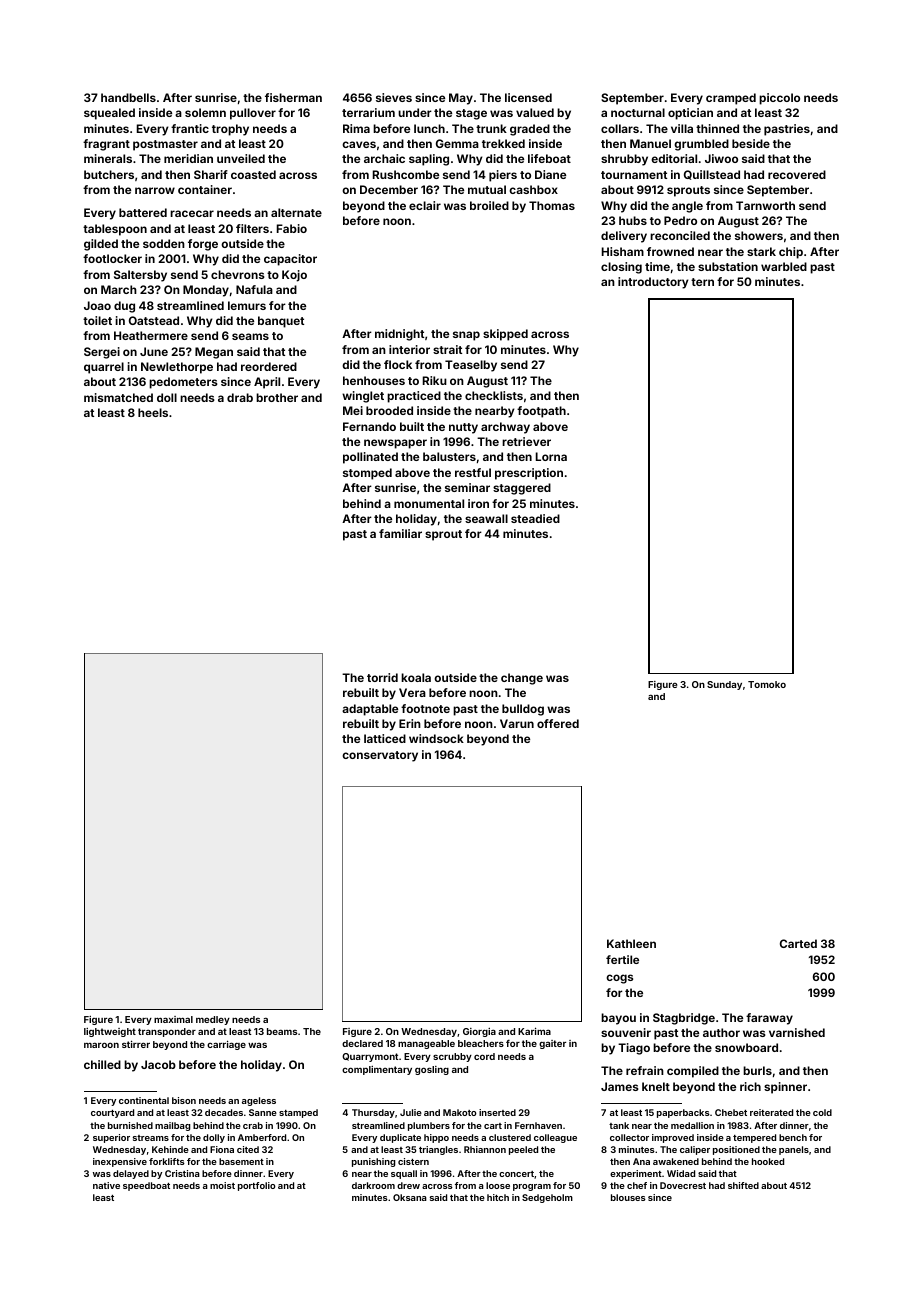 The width and height of the page is (924, 1308). I want to click on Lorna, so click(551, 456).
